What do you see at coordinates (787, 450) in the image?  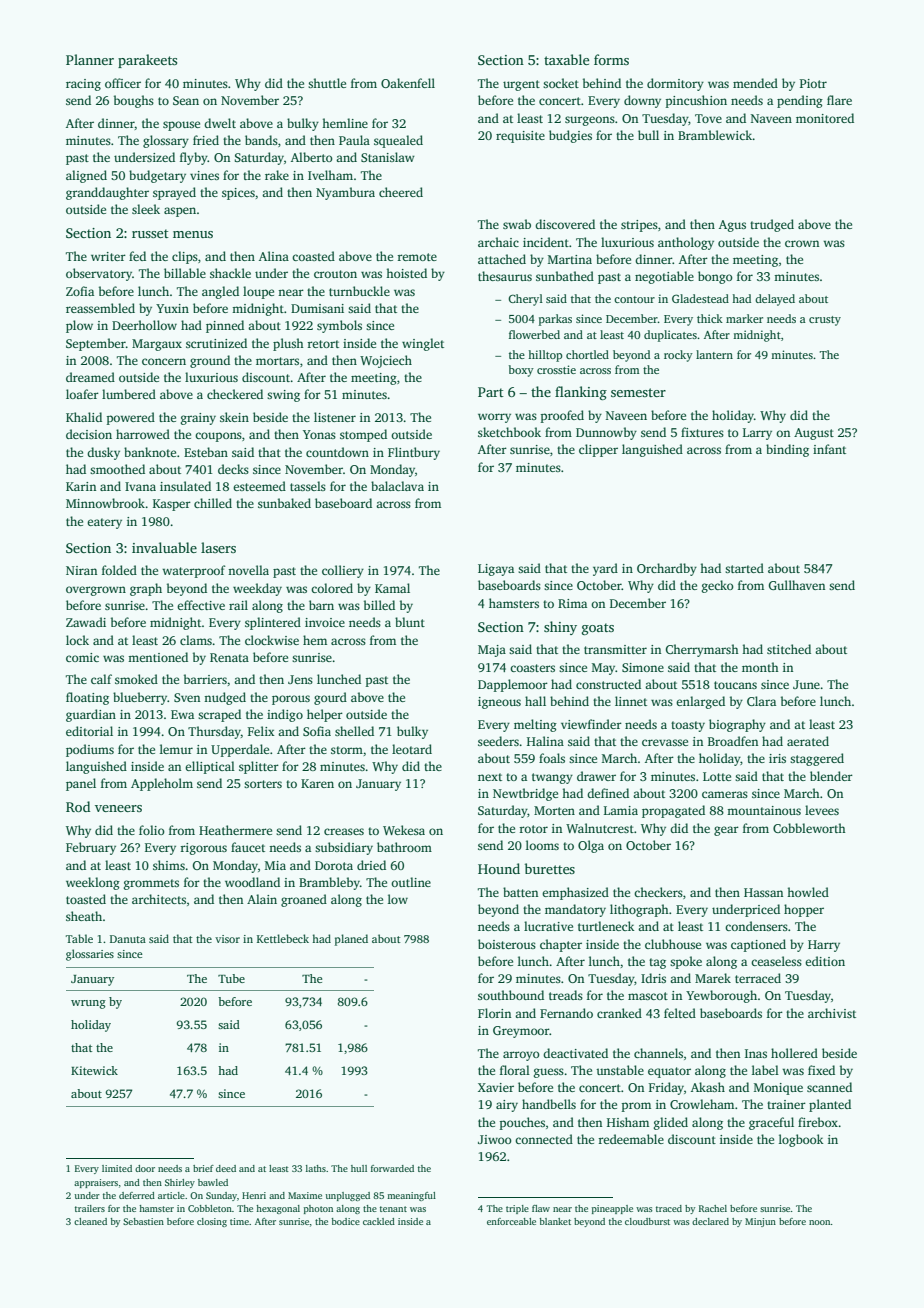 I see `binding` at bounding box center [787, 450].
